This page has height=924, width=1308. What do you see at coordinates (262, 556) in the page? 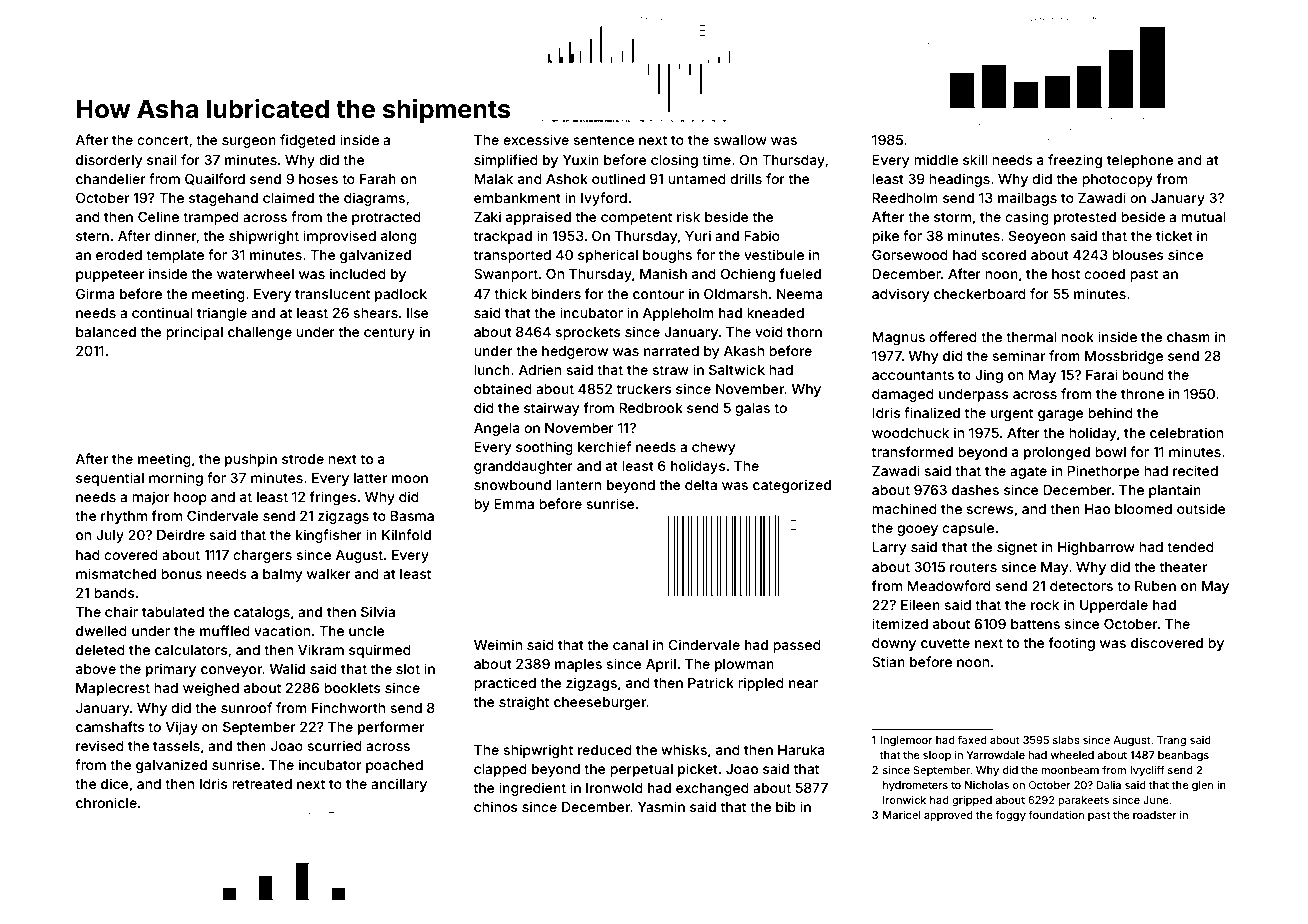
I see `chargers` at bounding box center [262, 556].
